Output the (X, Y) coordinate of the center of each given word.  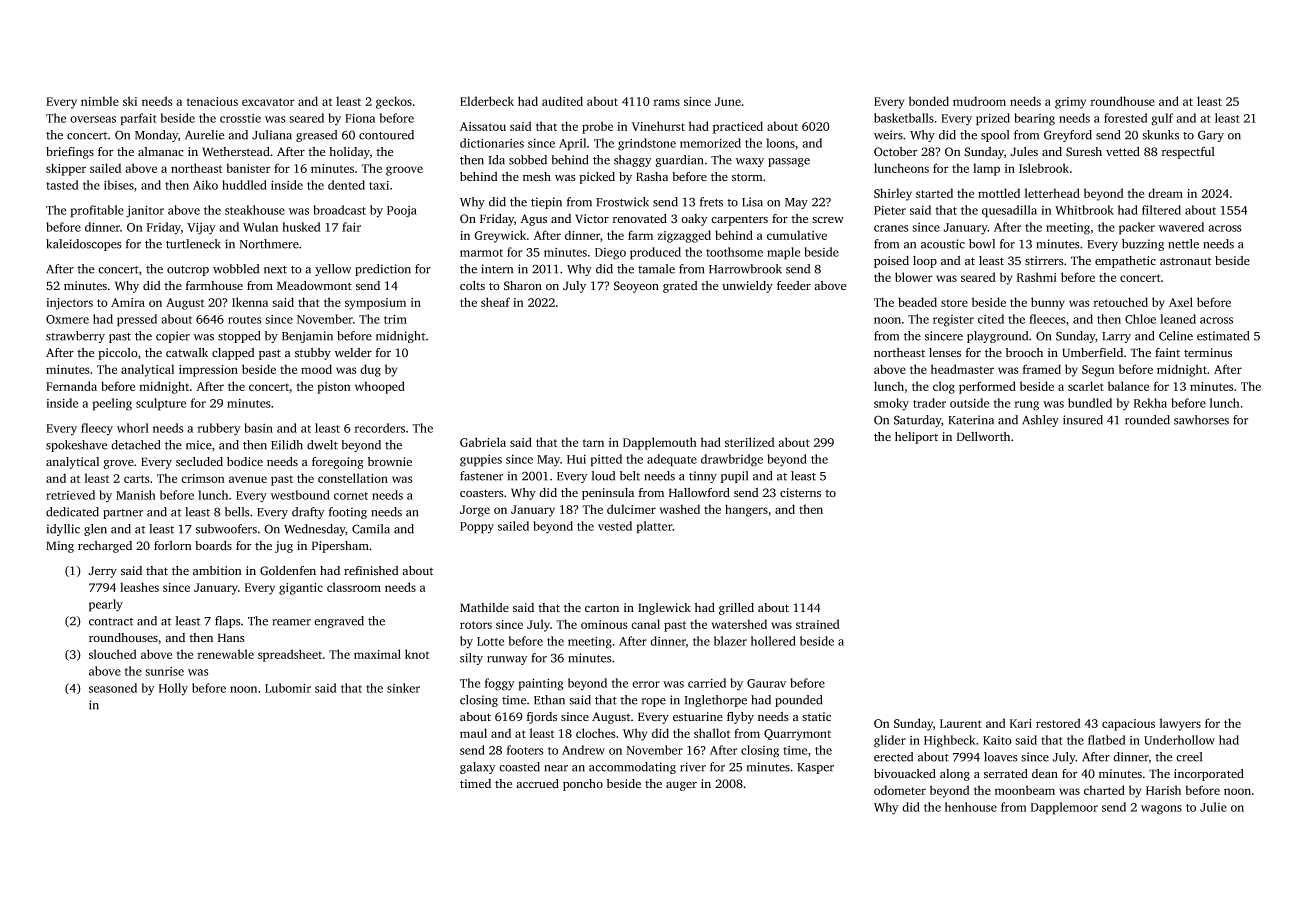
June (728, 101)
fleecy (97, 429)
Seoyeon (636, 287)
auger (681, 786)
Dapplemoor (1064, 808)
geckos (394, 102)
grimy (1070, 103)
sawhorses (1201, 420)
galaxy (478, 768)
